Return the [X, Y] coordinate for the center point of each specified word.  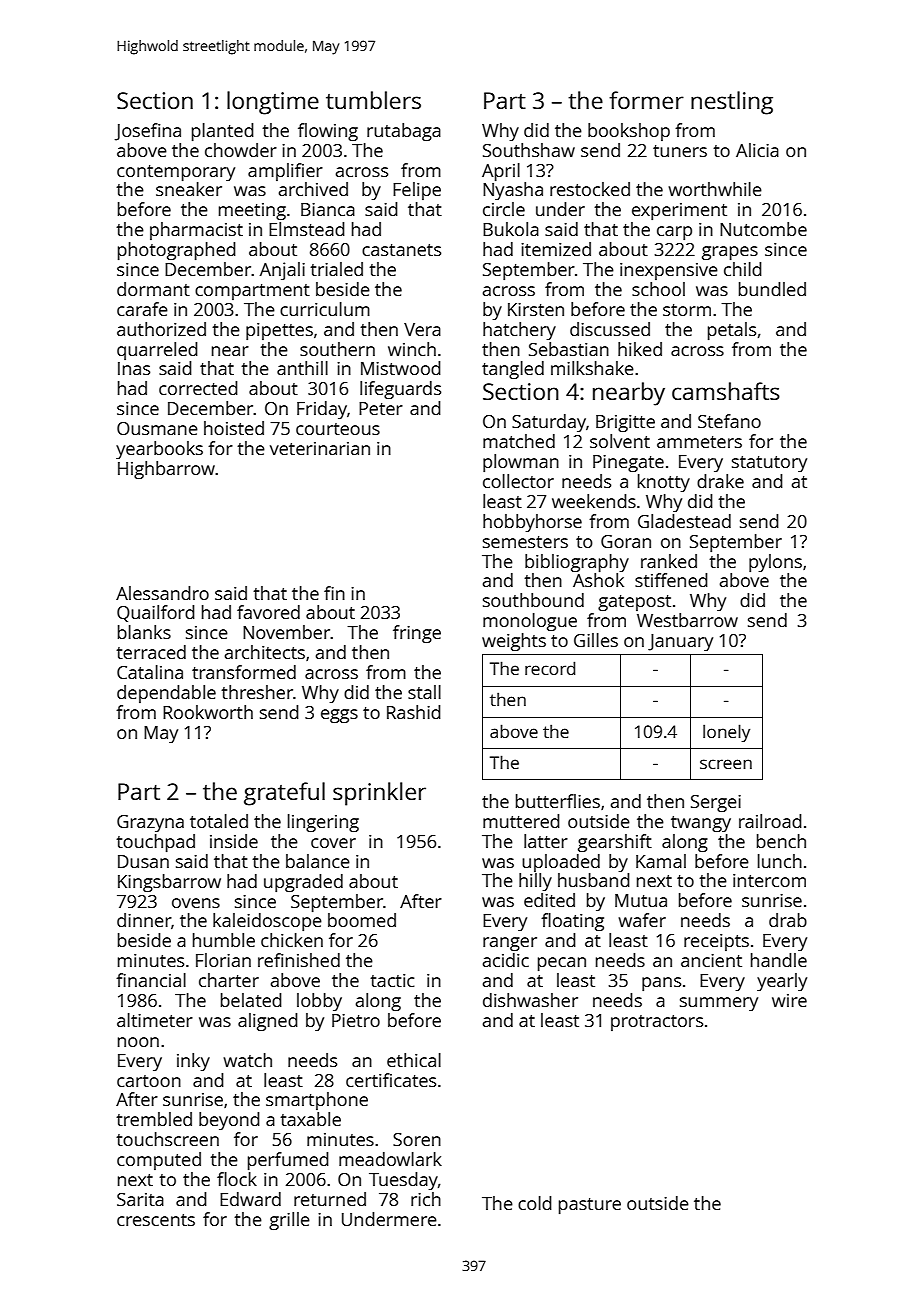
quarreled [157, 351]
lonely [726, 733]
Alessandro [162, 593]
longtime [273, 103]
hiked [640, 349]
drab [788, 920]
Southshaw [529, 150]
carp [674, 233]
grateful [284, 794]
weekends [594, 501]
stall [424, 692]
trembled [154, 1119]
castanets [401, 250]
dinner [144, 920]
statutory [769, 464]
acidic [506, 960]
